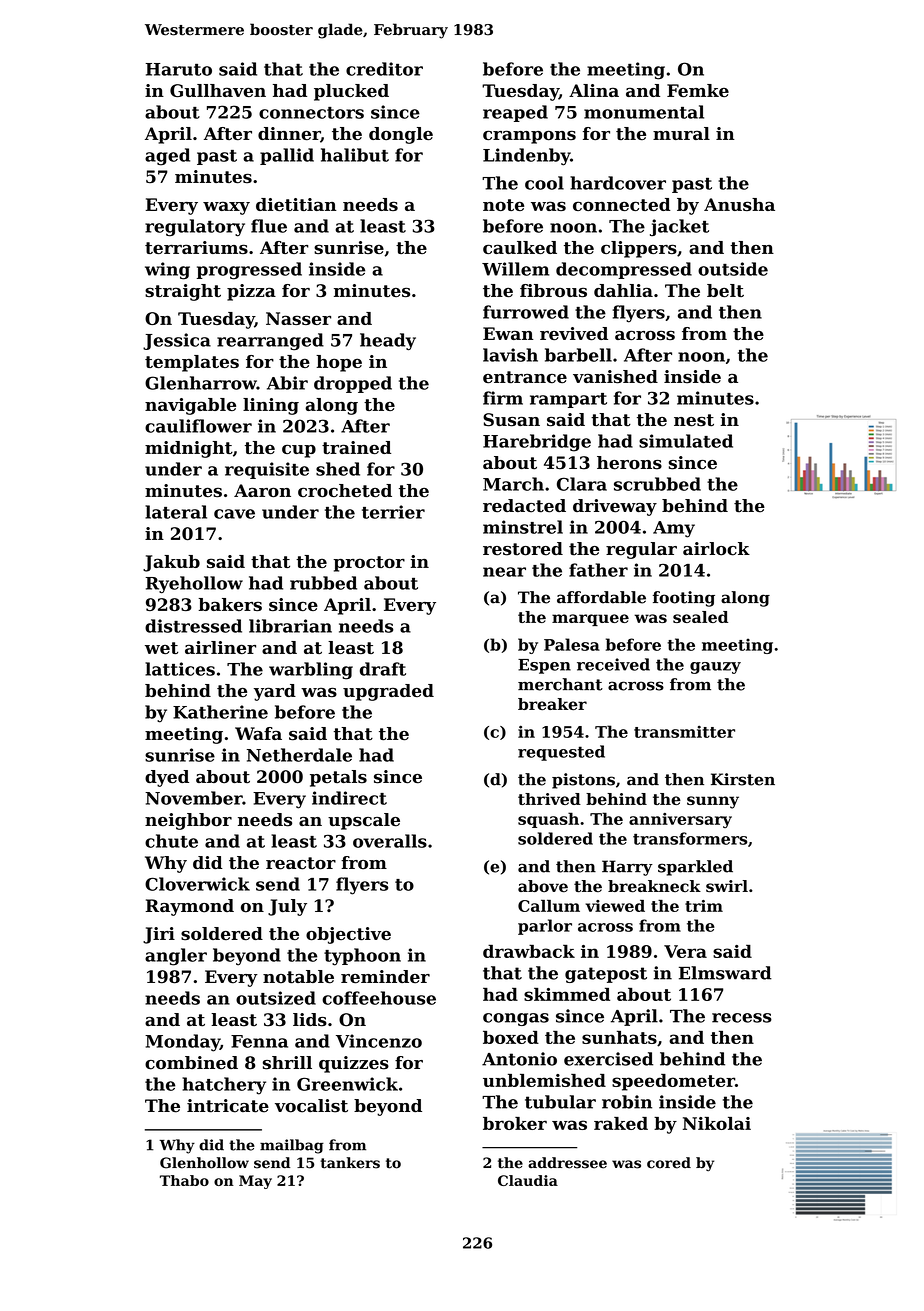 This document has height=1311, width=924. Describe the element at coordinates (515, 269) in the document. I see `Willem` at that location.
